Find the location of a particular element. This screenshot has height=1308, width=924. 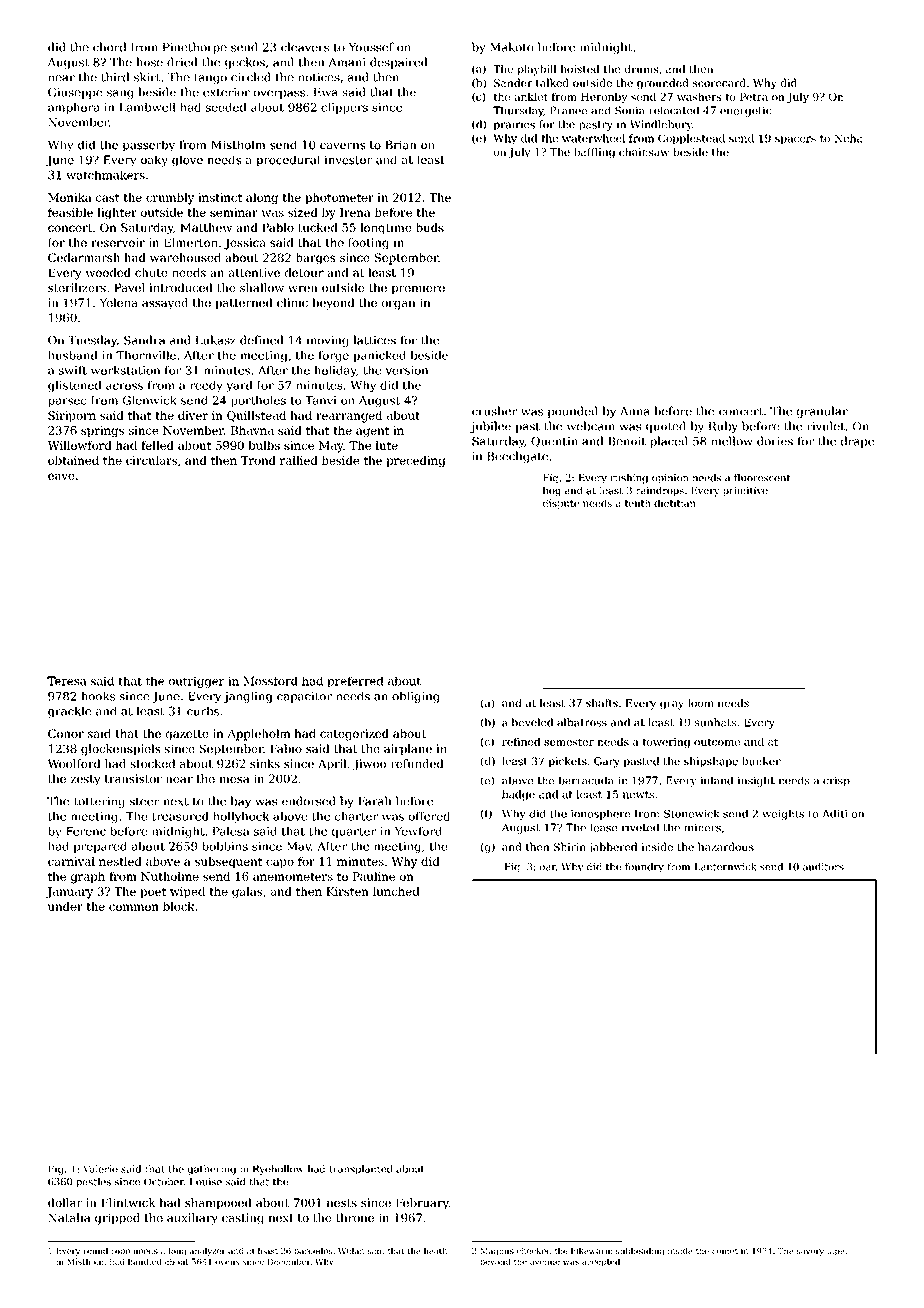

oar is located at coordinates (548, 868).
